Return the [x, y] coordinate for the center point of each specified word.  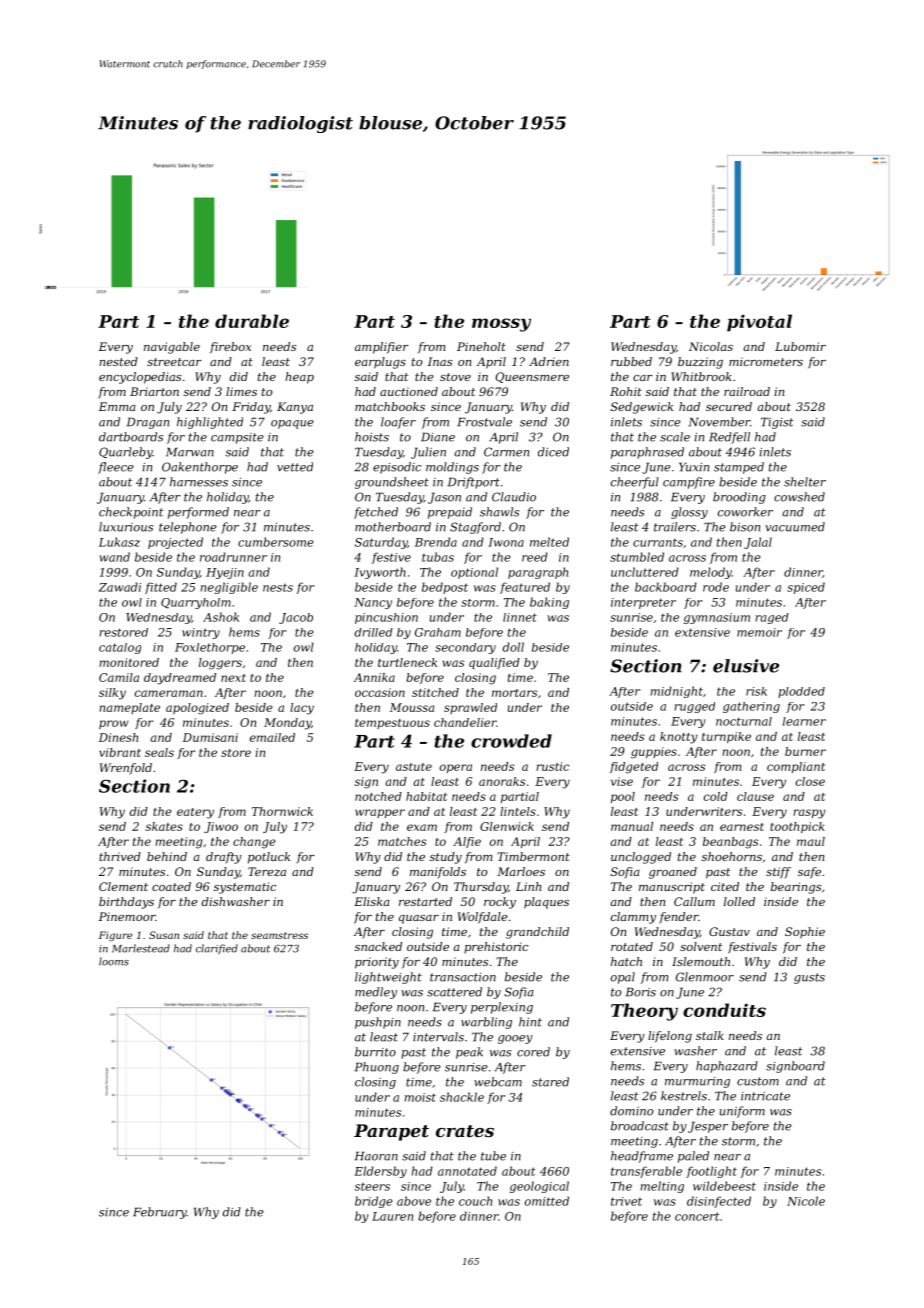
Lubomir [800, 346]
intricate [765, 1096]
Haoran [376, 1156]
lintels [518, 811]
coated [171, 886]
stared [550, 1082]
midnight [677, 692]
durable [252, 321]
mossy [501, 325]
